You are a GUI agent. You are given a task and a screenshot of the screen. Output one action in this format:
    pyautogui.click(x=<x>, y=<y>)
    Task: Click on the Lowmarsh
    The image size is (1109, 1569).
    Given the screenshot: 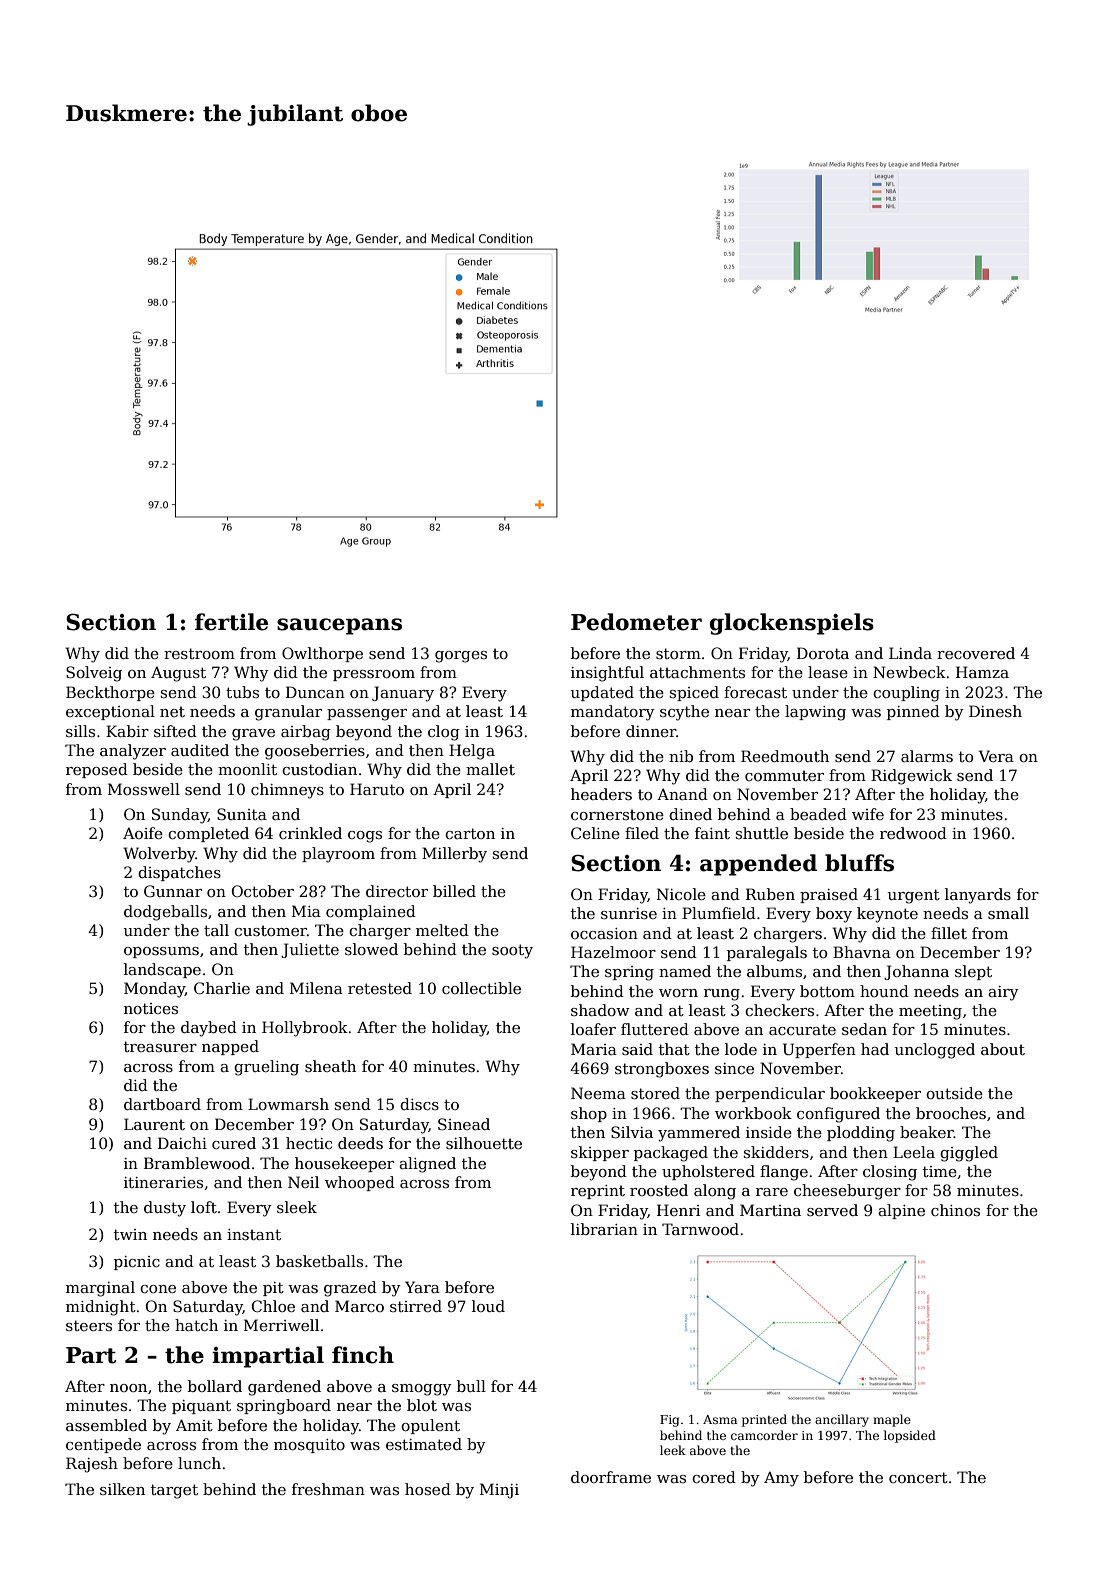 What is the action you would take?
    pyautogui.click(x=288, y=1104)
